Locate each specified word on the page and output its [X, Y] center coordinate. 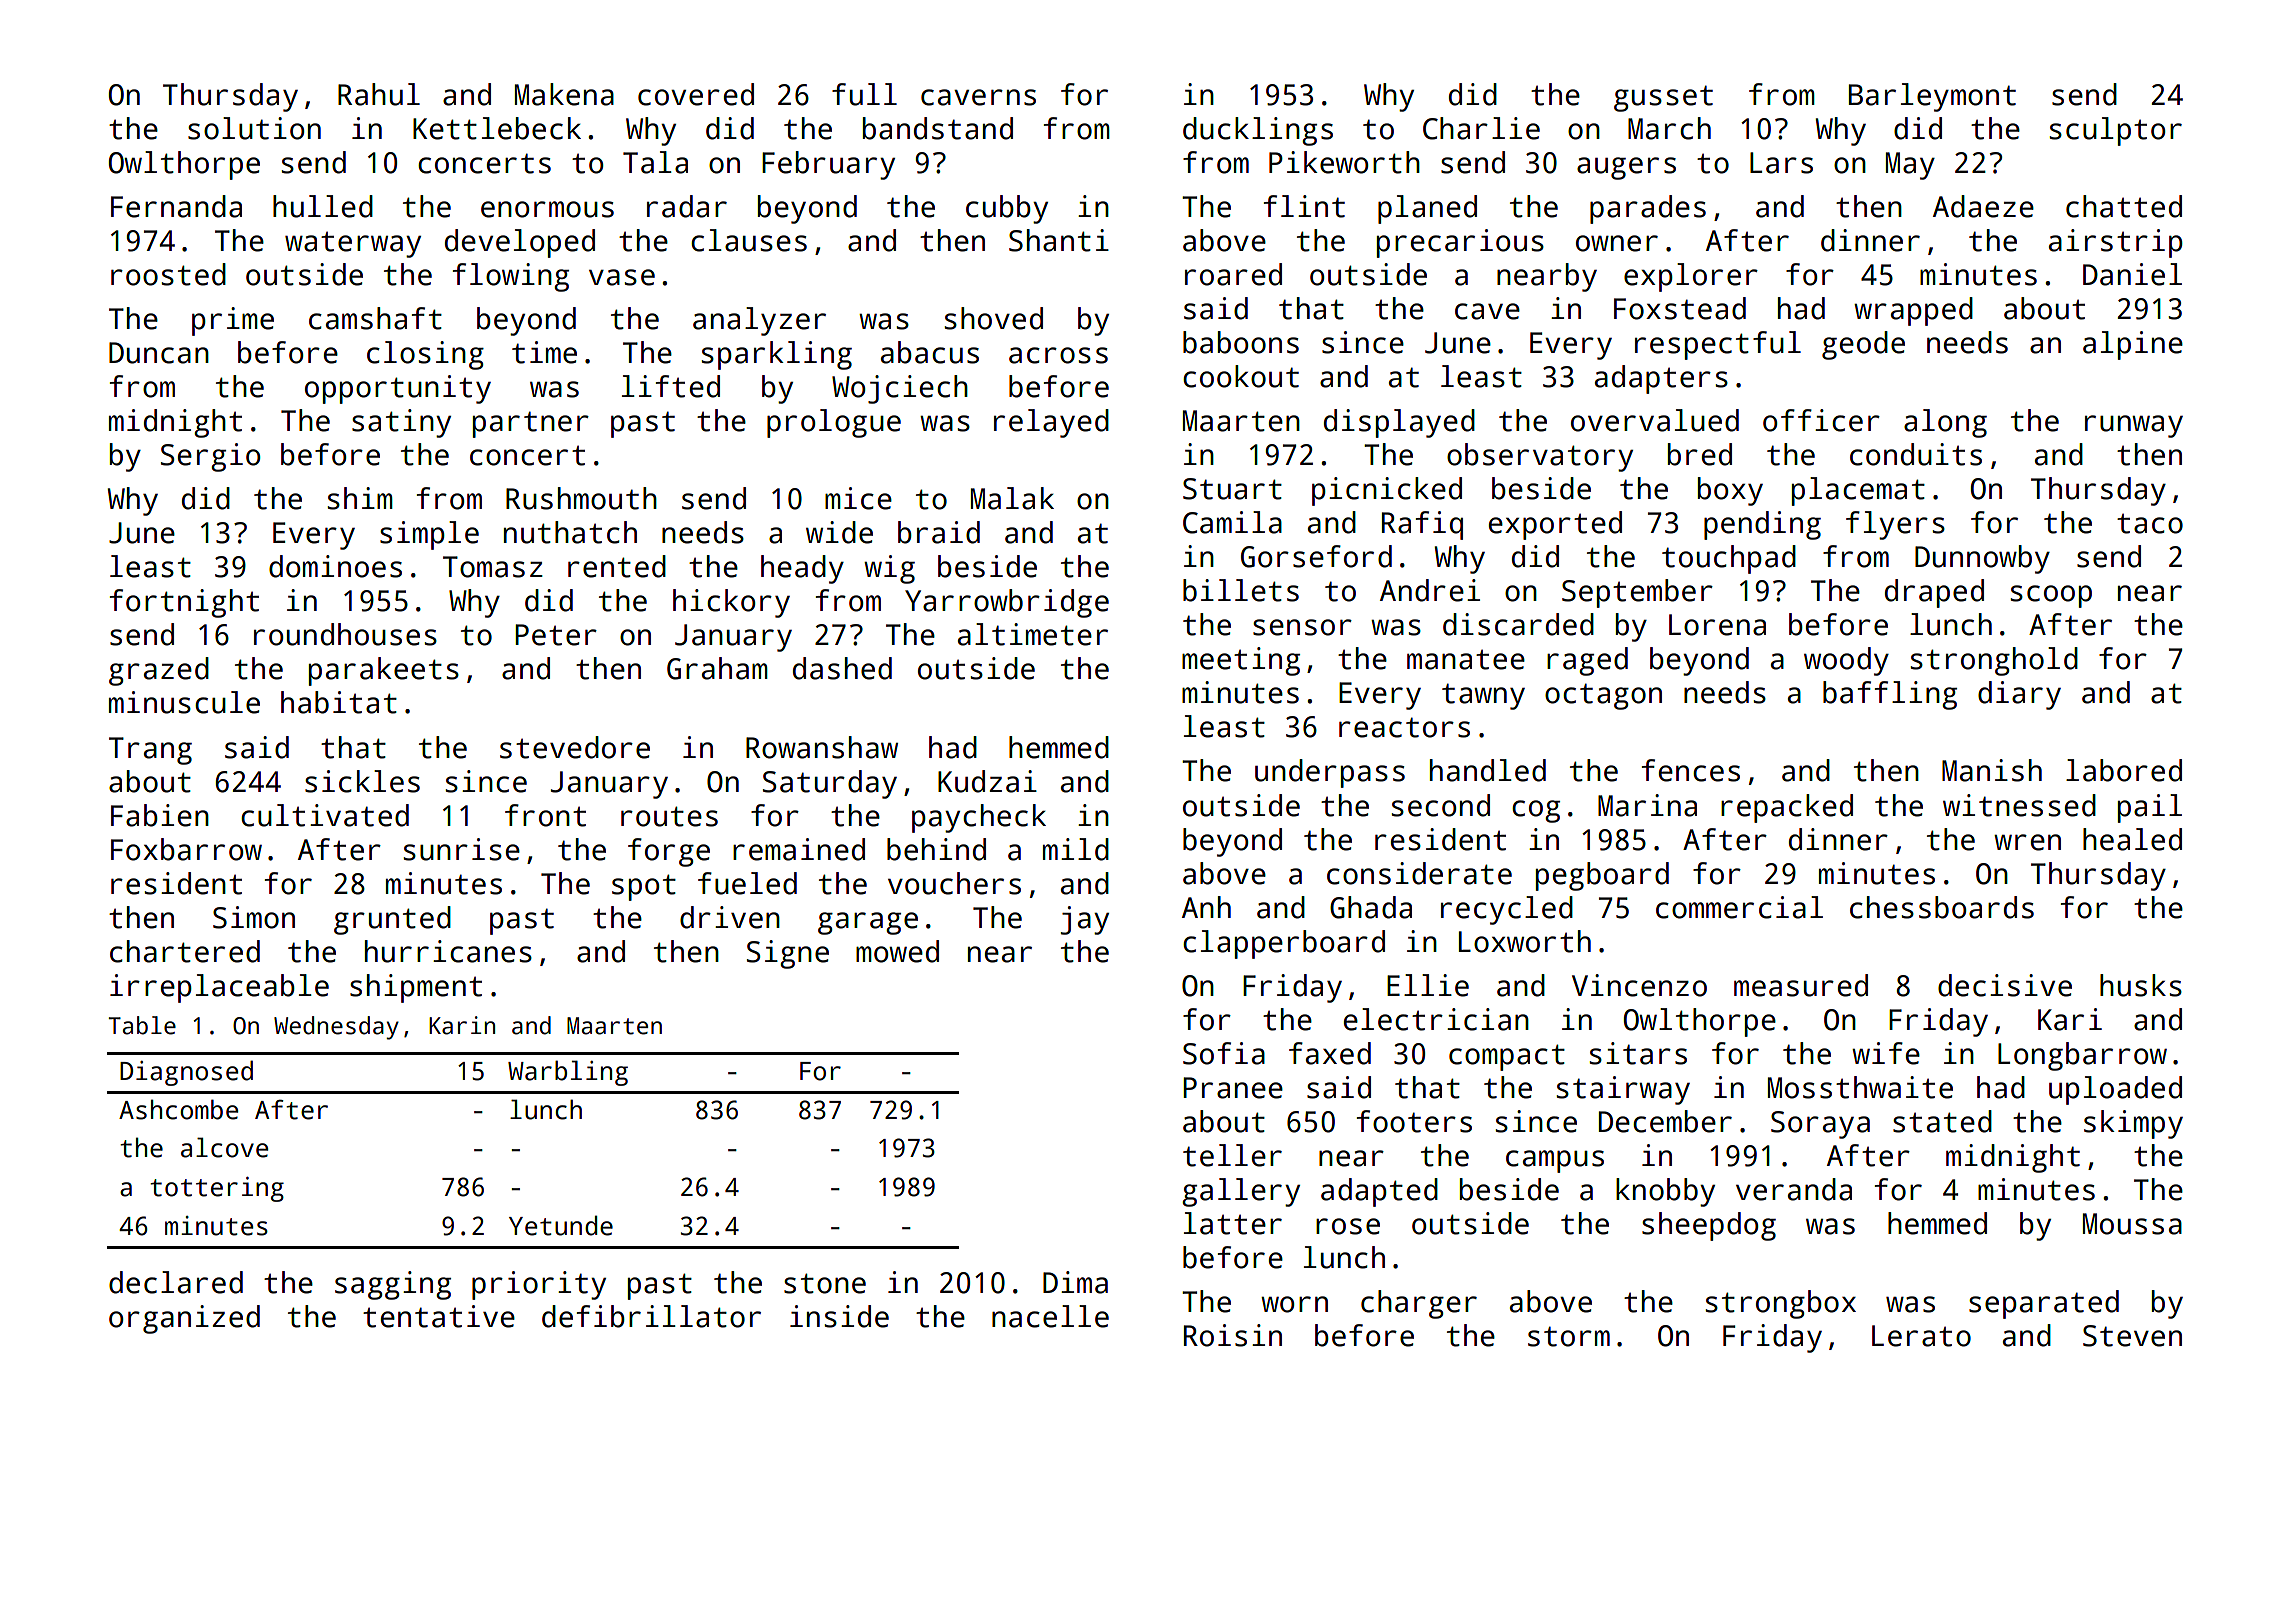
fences [1691, 770]
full [864, 94]
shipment [416, 988]
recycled [1507, 910]
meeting [1241, 661]
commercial [1739, 907]
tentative [439, 1316]
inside [839, 1316]
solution [254, 128]
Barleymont [1932, 97]
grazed [159, 671]
